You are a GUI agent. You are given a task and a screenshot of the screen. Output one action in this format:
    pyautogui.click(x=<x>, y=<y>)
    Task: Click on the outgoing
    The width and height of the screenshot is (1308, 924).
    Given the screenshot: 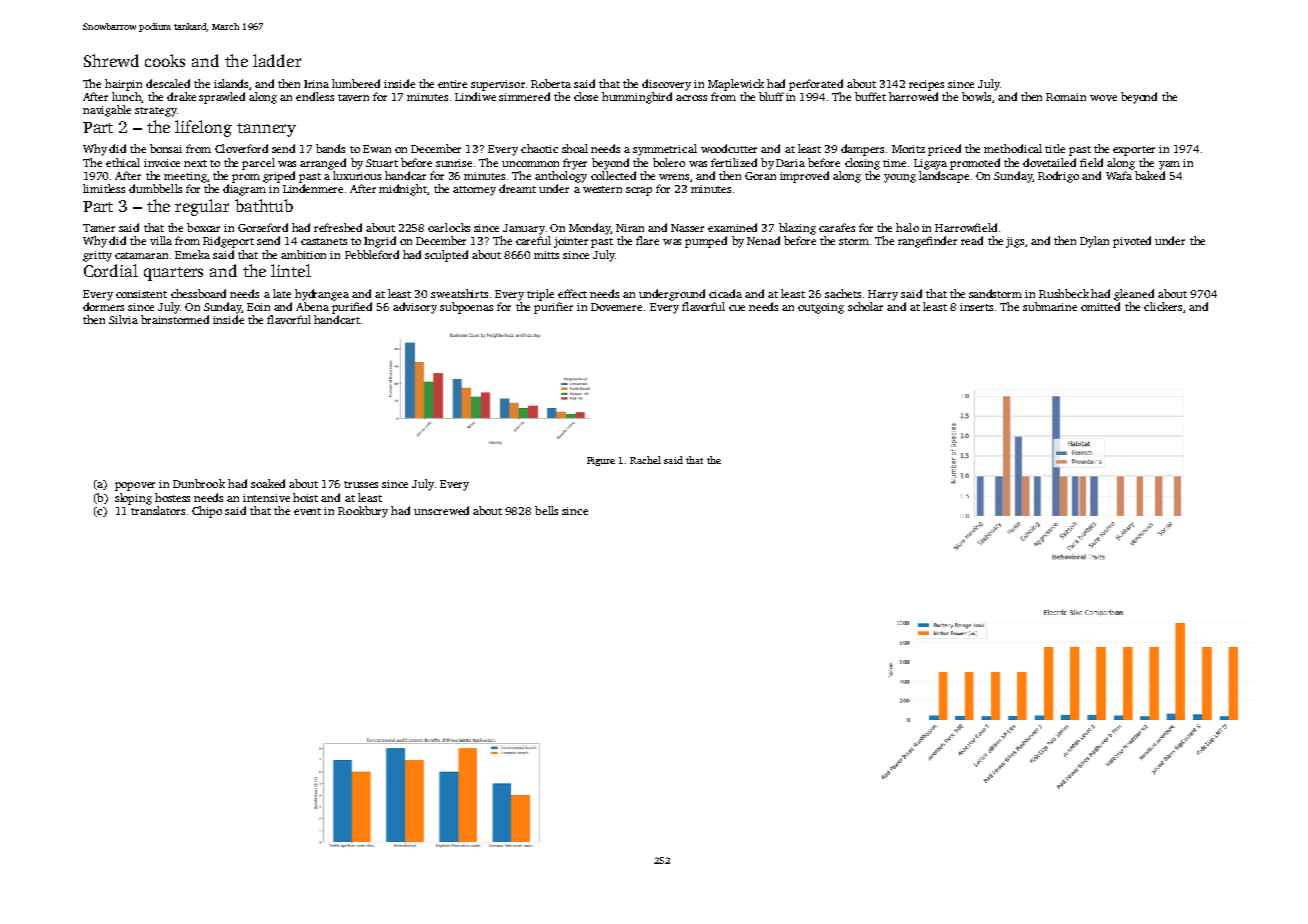 What is the action you would take?
    pyautogui.click(x=821, y=308)
